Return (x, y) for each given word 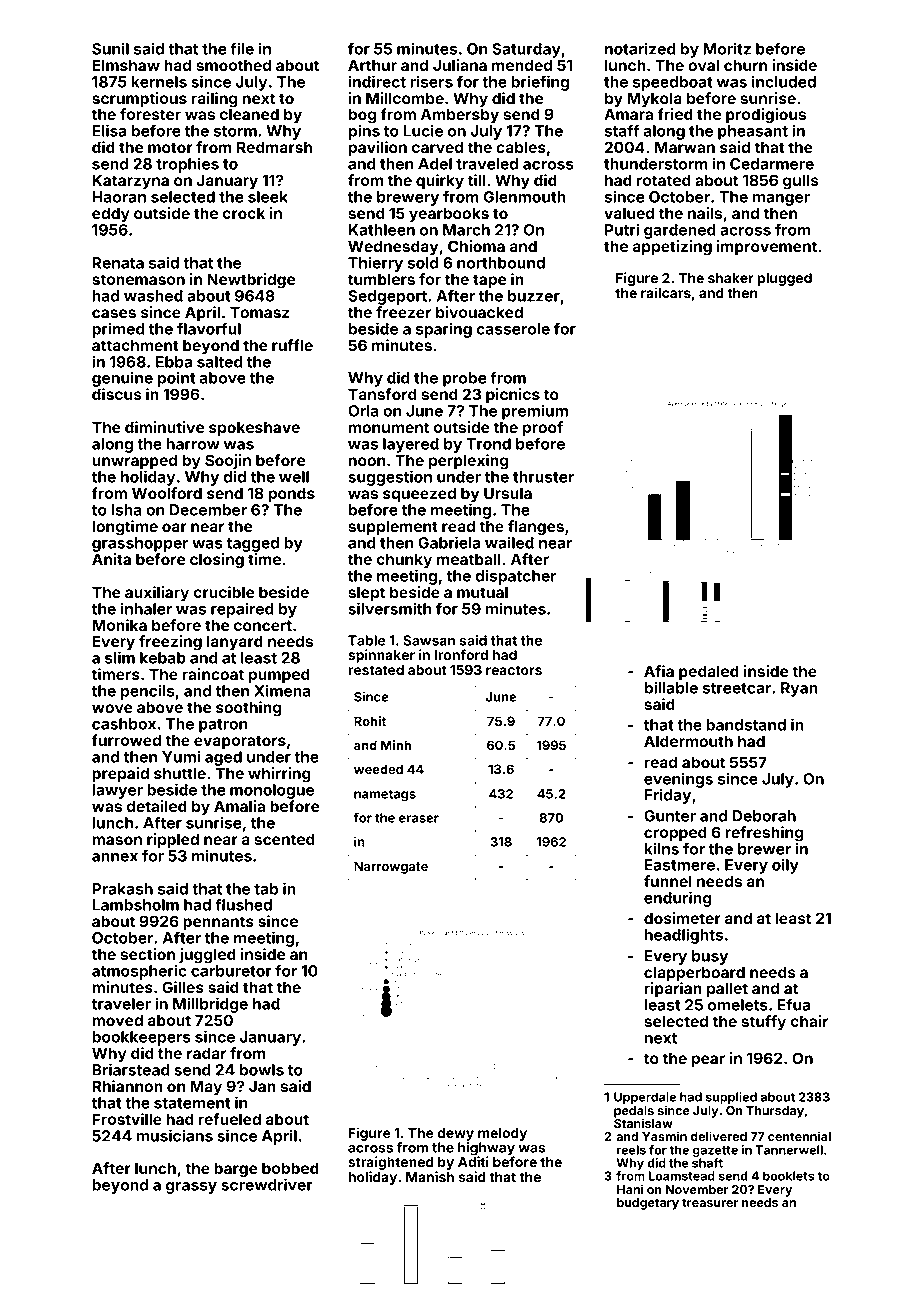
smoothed (233, 65)
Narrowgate (391, 867)
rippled (173, 840)
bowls (261, 1070)
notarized (640, 48)
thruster (543, 477)
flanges (536, 528)
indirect (377, 81)
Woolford (167, 493)
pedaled (709, 672)
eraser (419, 819)
